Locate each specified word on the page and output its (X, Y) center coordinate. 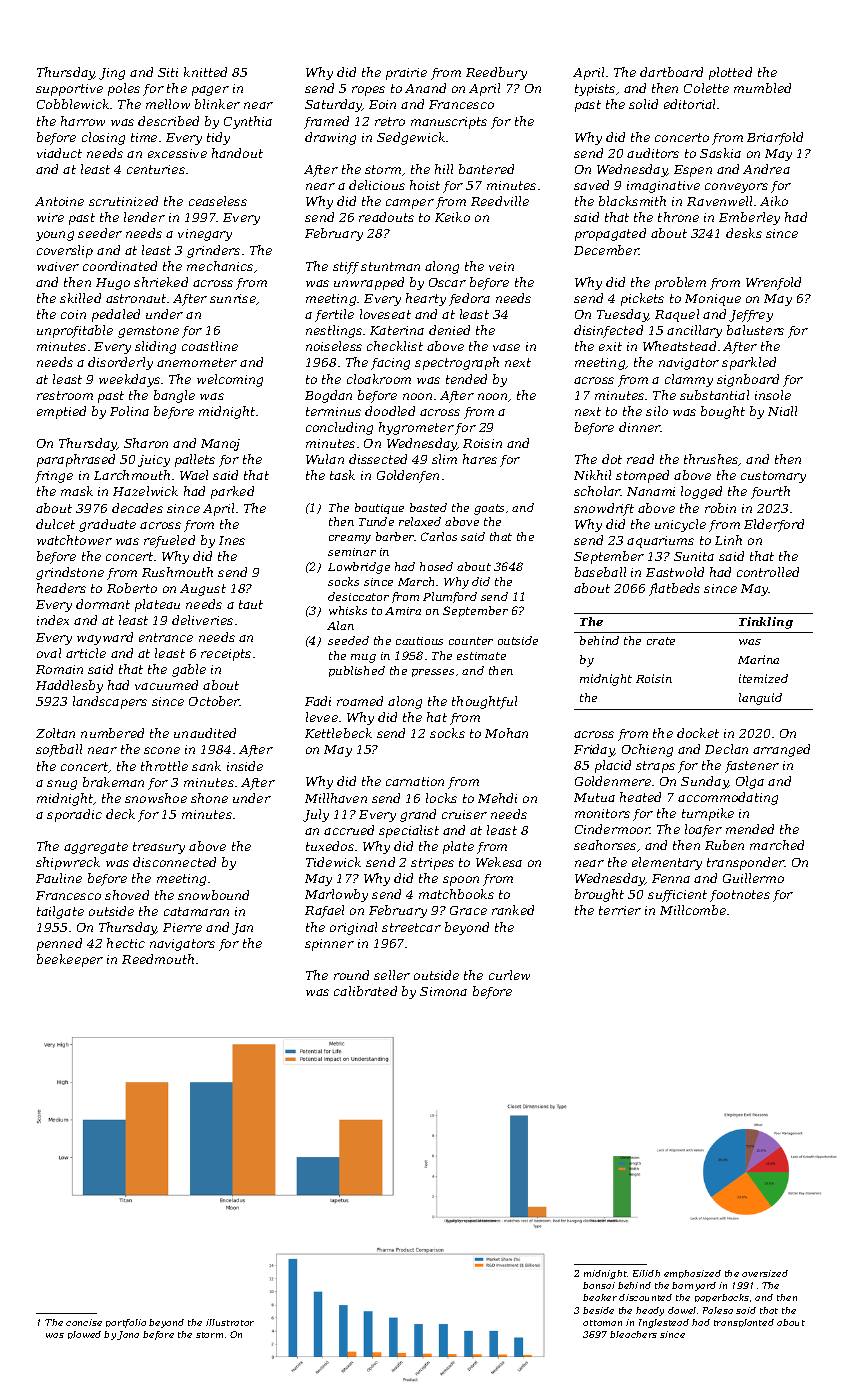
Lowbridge (359, 568)
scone (162, 750)
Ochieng (647, 750)
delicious (377, 185)
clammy (689, 380)
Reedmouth (158, 959)
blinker (217, 104)
